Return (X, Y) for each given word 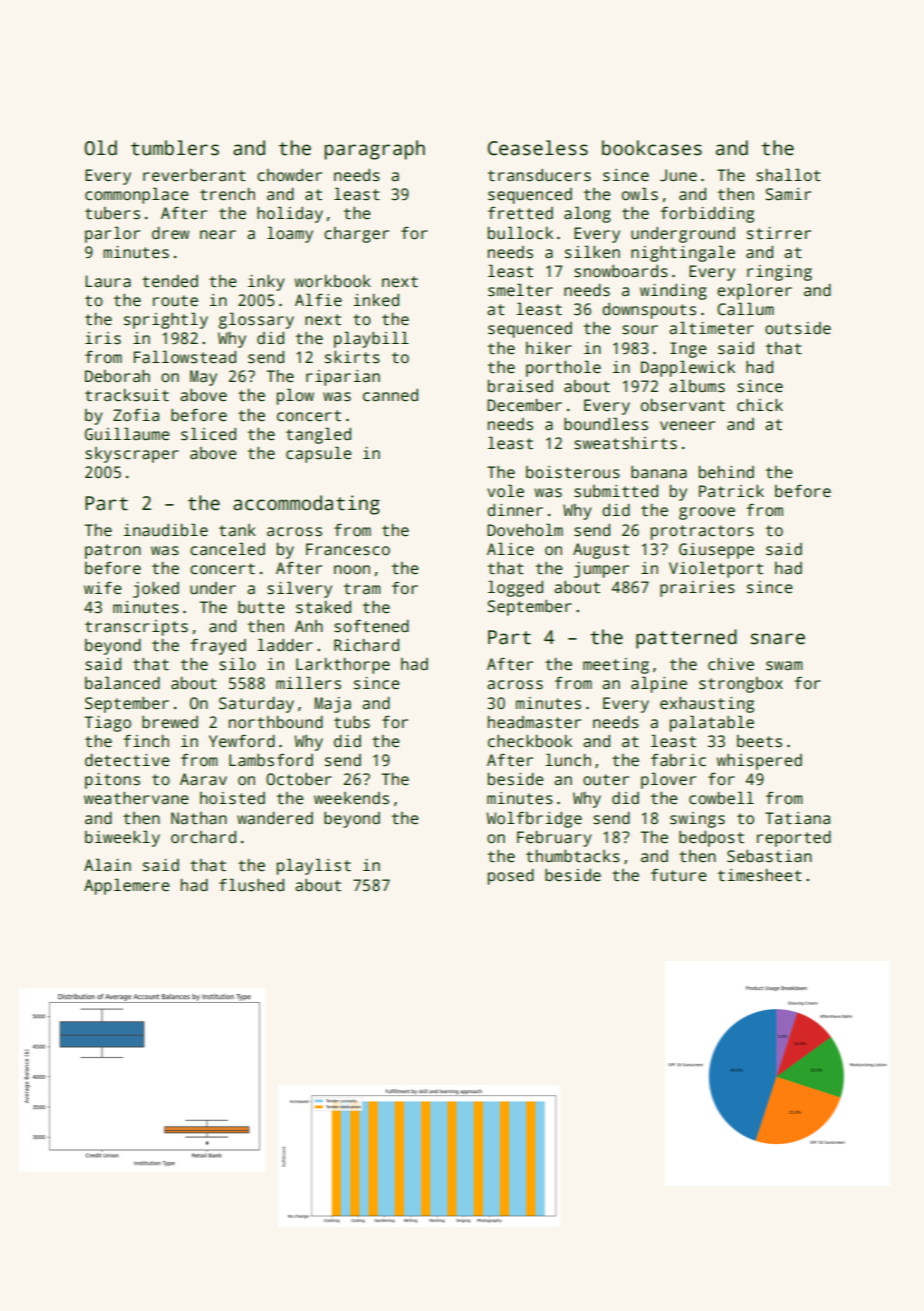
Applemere (127, 886)
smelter (520, 290)
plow (295, 396)
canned (390, 395)
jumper (601, 570)
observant (683, 405)
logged (515, 588)
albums (697, 386)
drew (170, 233)
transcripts (136, 628)
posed (511, 877)
